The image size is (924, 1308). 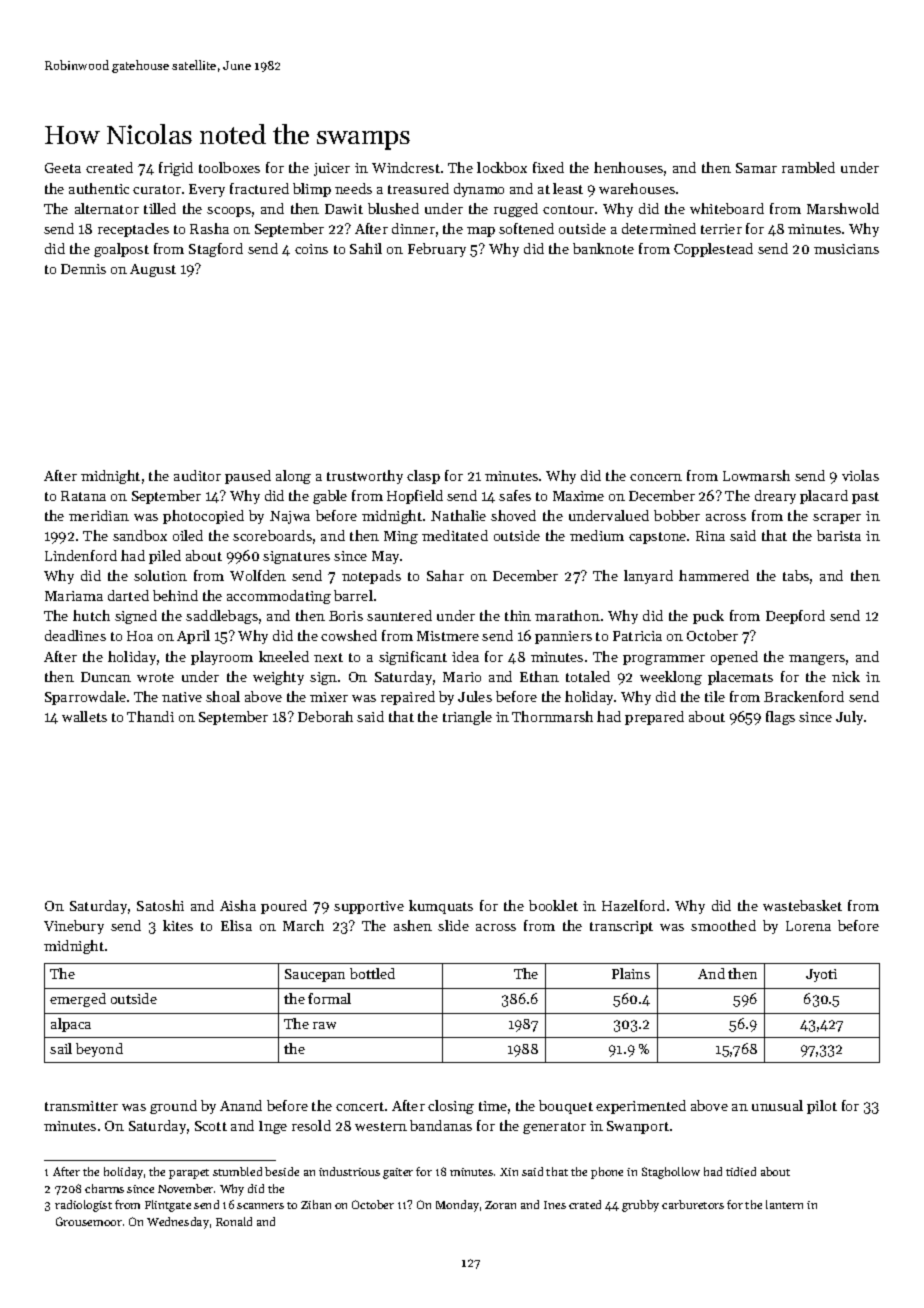 What do you see at coordinates (479, 190) in the image?
I see `dynamo` at bounding box center [479, 190].
